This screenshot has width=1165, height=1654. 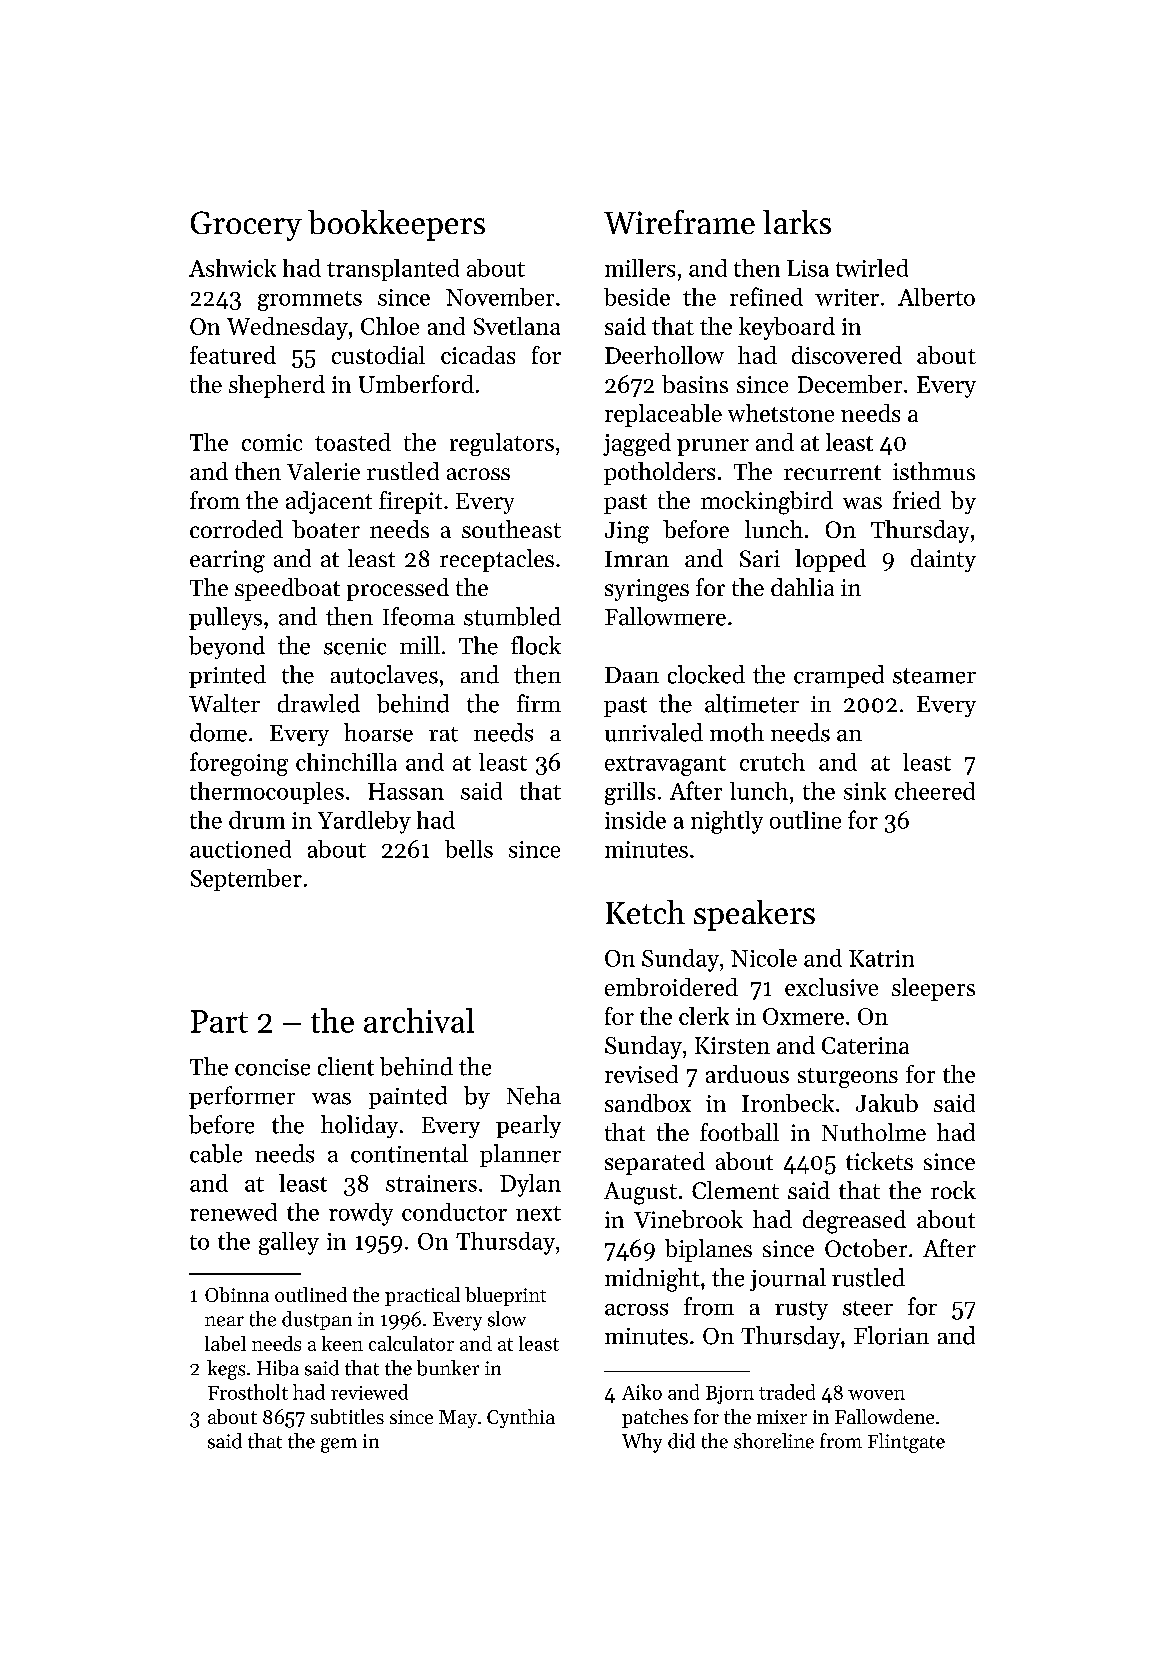 I want to click on Clement, so click(x=735, y=1190).
